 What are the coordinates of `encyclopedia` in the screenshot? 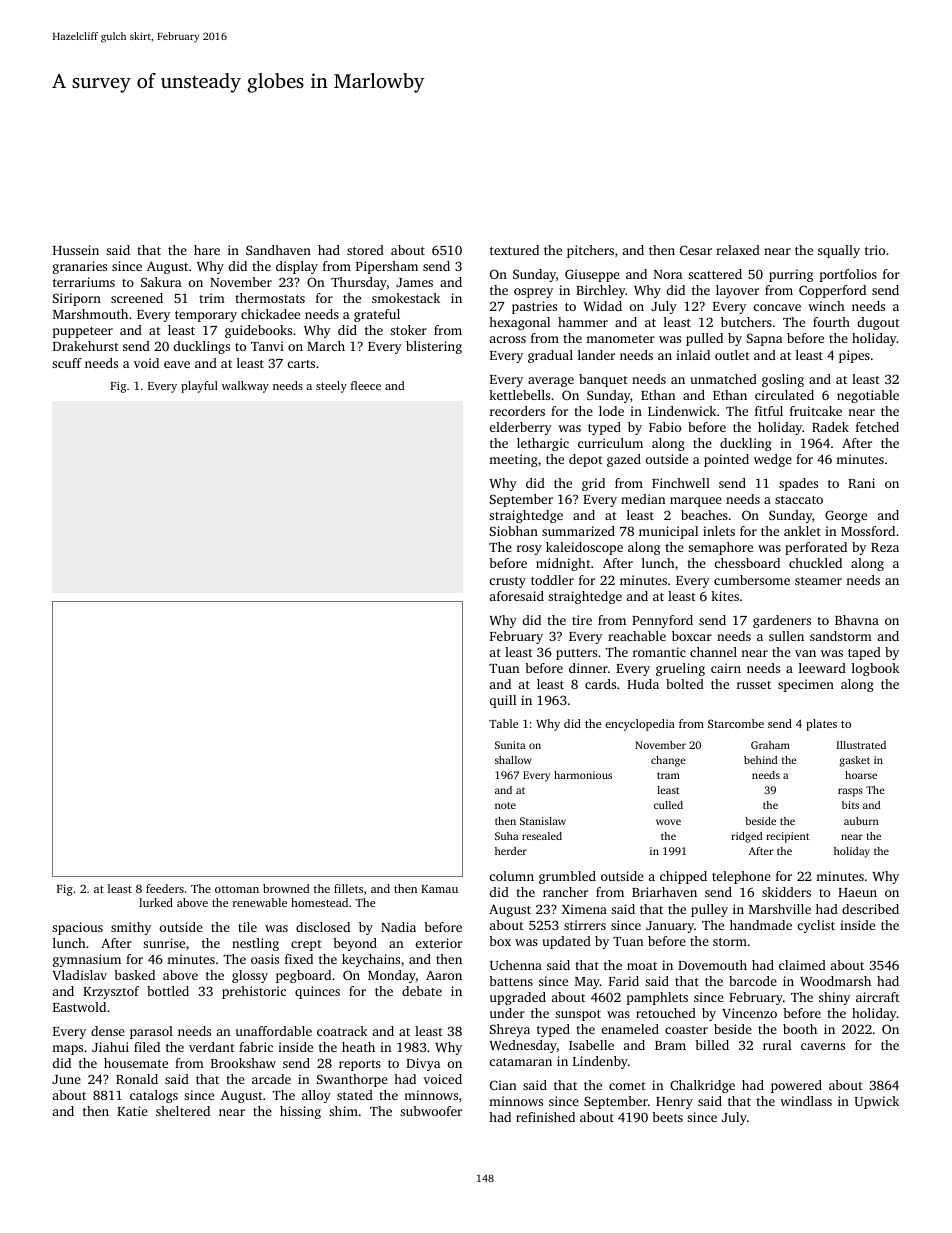 It's located at (640, 725).
